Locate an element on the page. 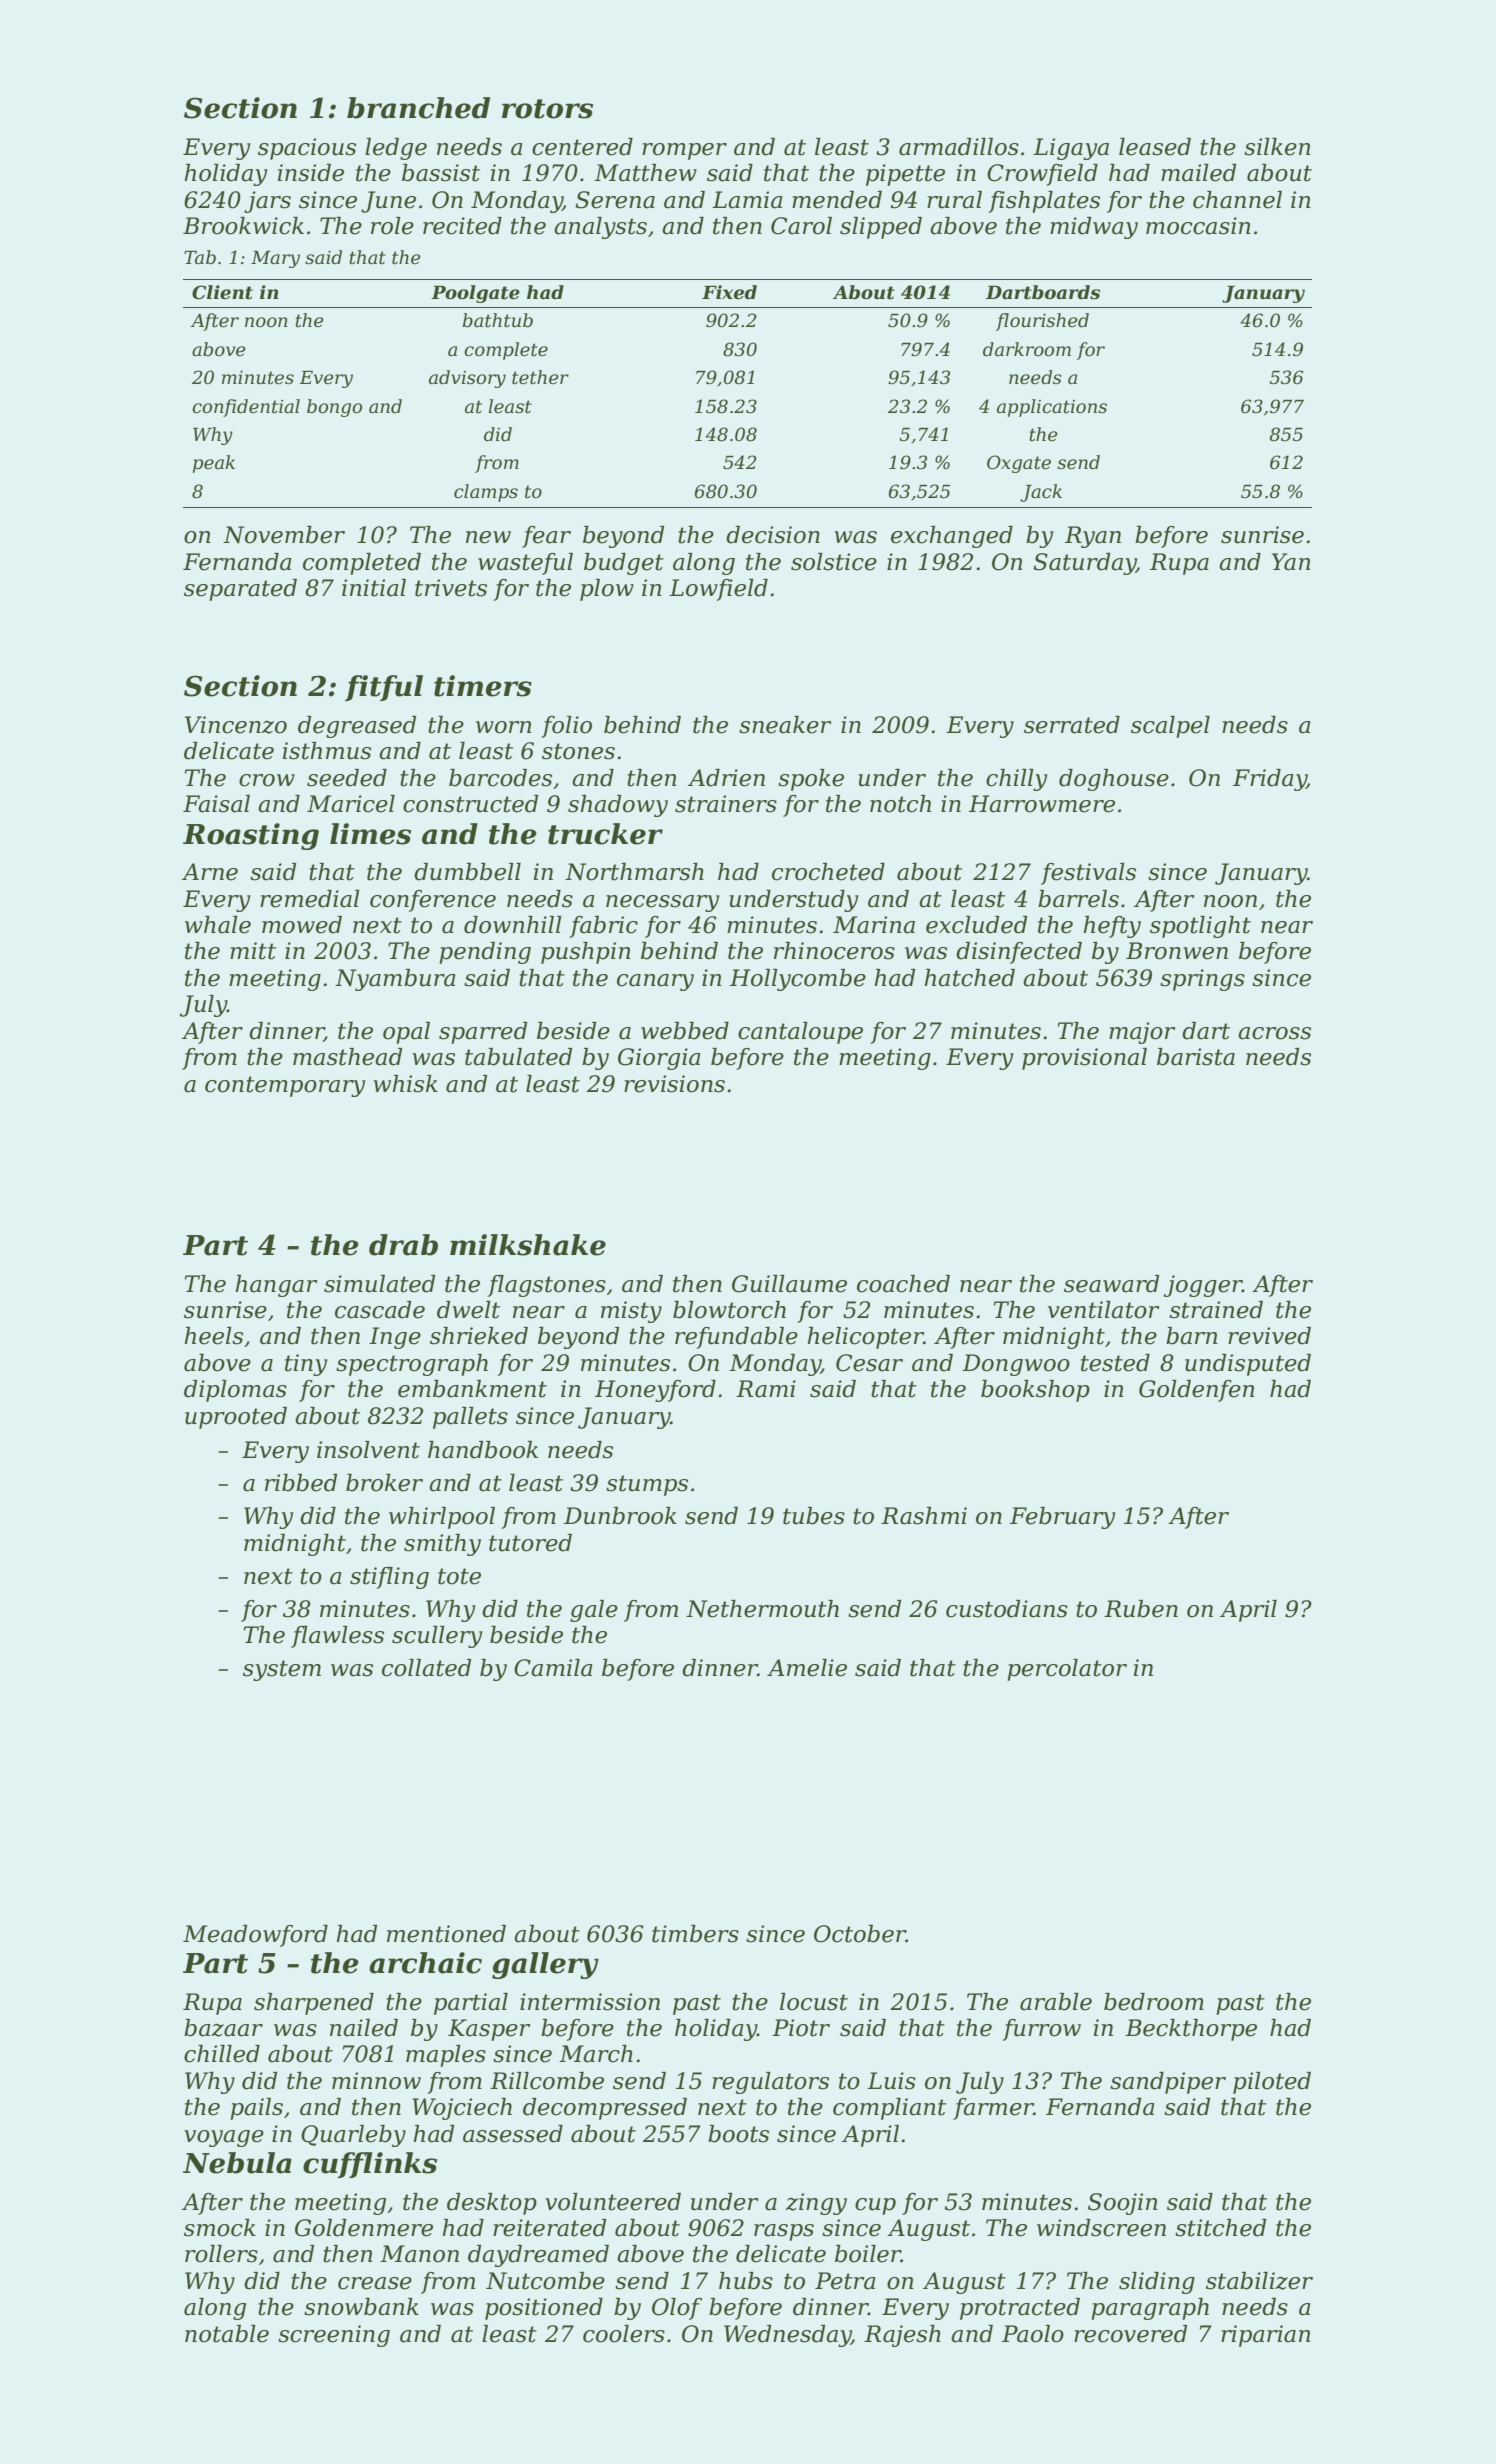 Image resolution: width=1496 pixels, height=2464 pixels. springs is located at coordinates (1202, 980).
